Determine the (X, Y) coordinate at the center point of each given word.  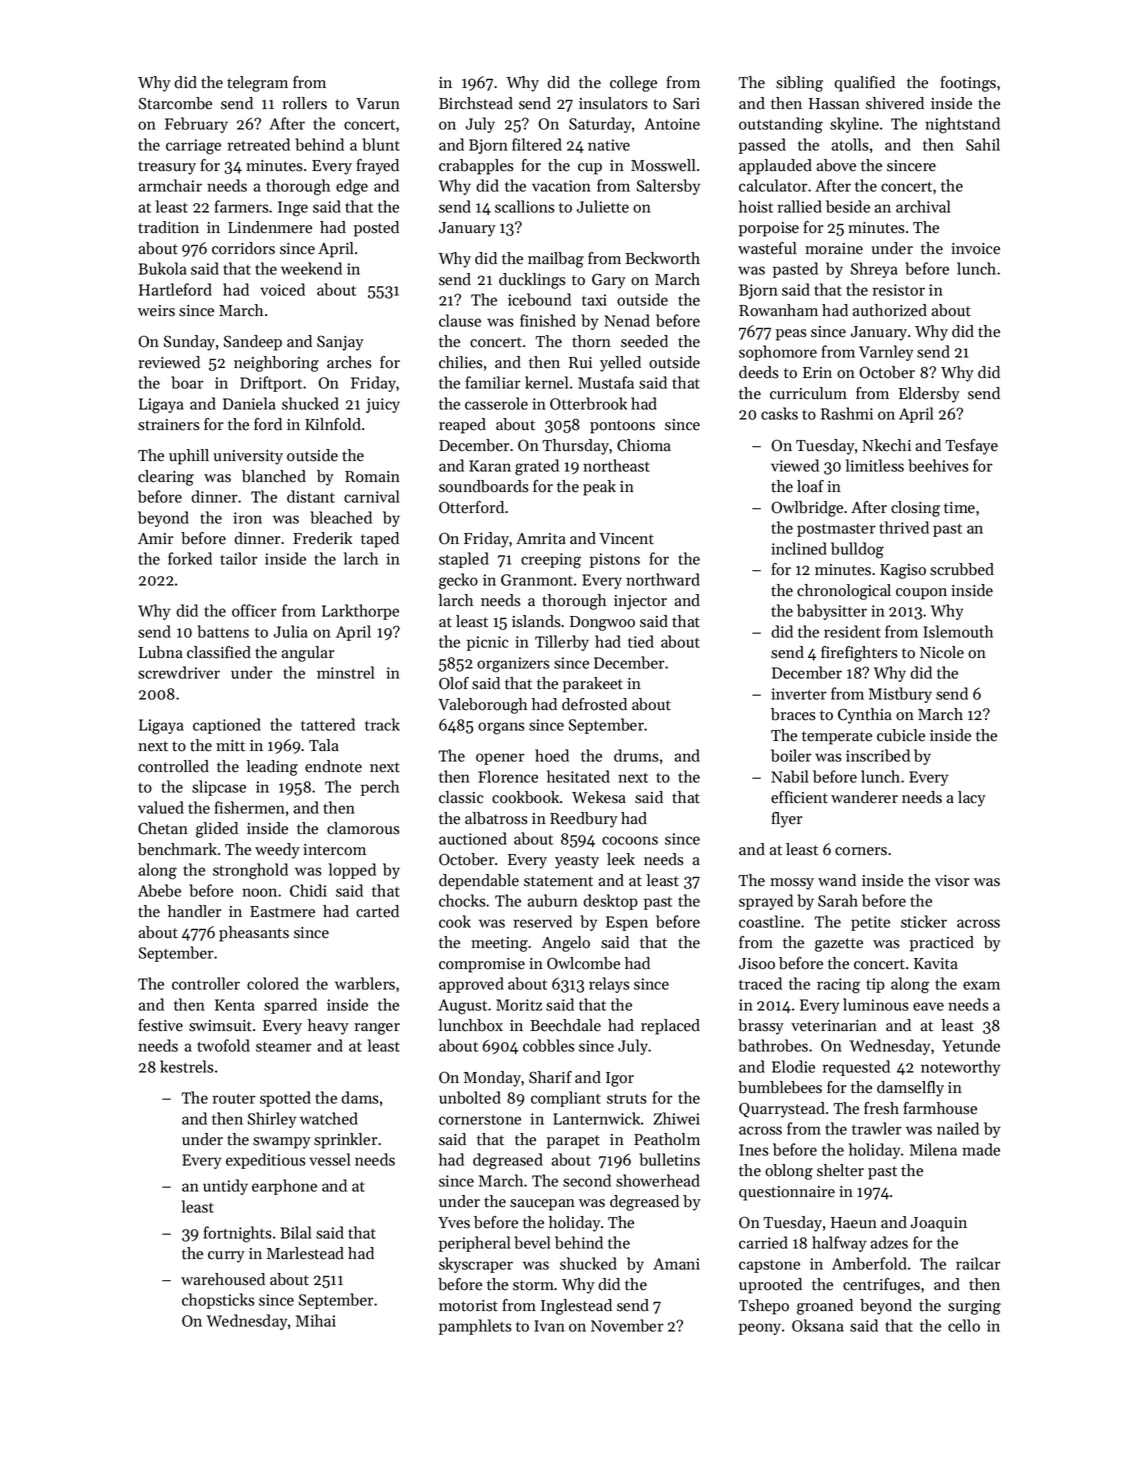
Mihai (316, 1320)
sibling (799, 84)
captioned (227, 726)
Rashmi (847, 413)
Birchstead (476, 103)
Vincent (626, 539)
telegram (257, 84)
